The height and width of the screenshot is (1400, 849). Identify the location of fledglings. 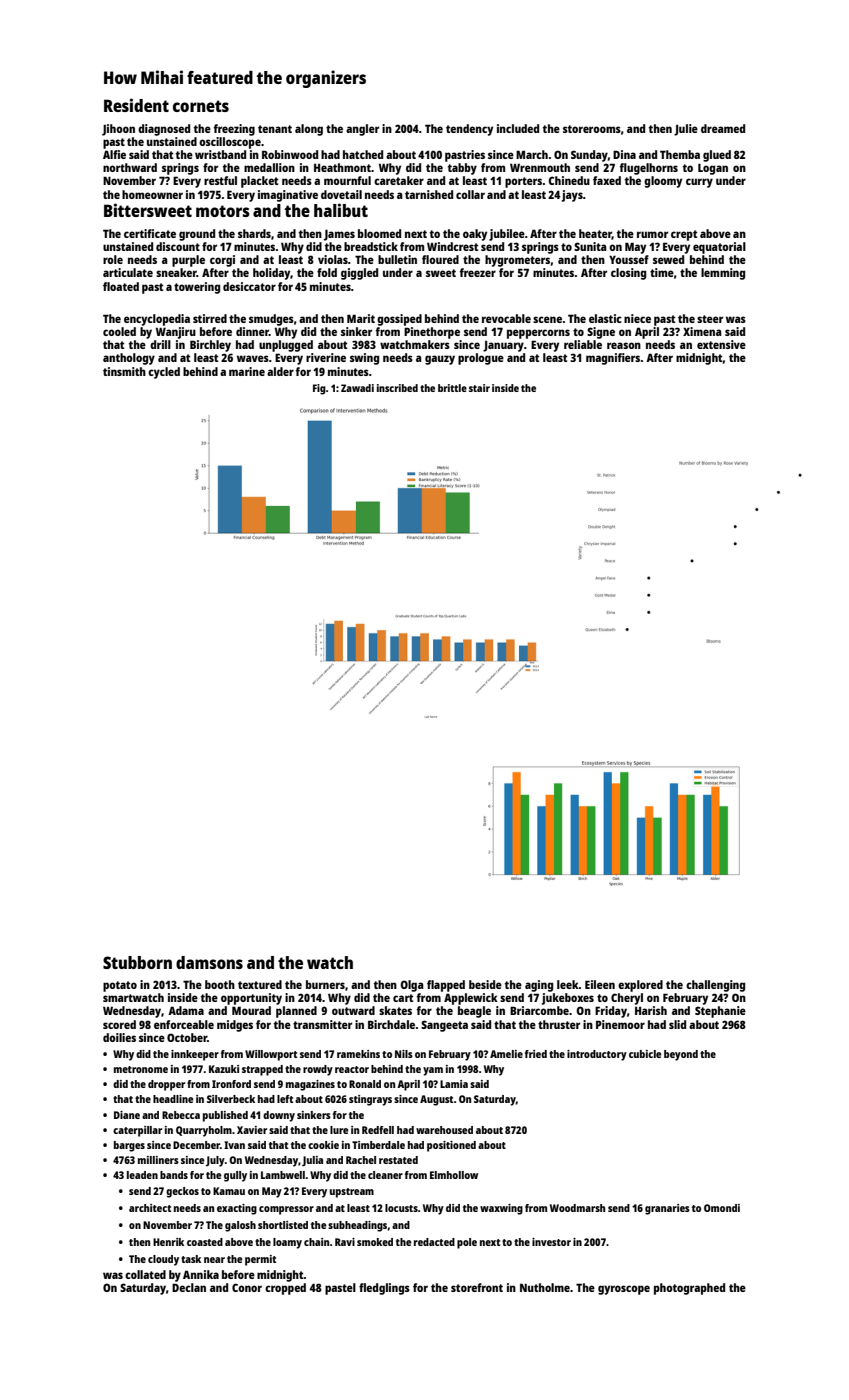
(384, 1289).
